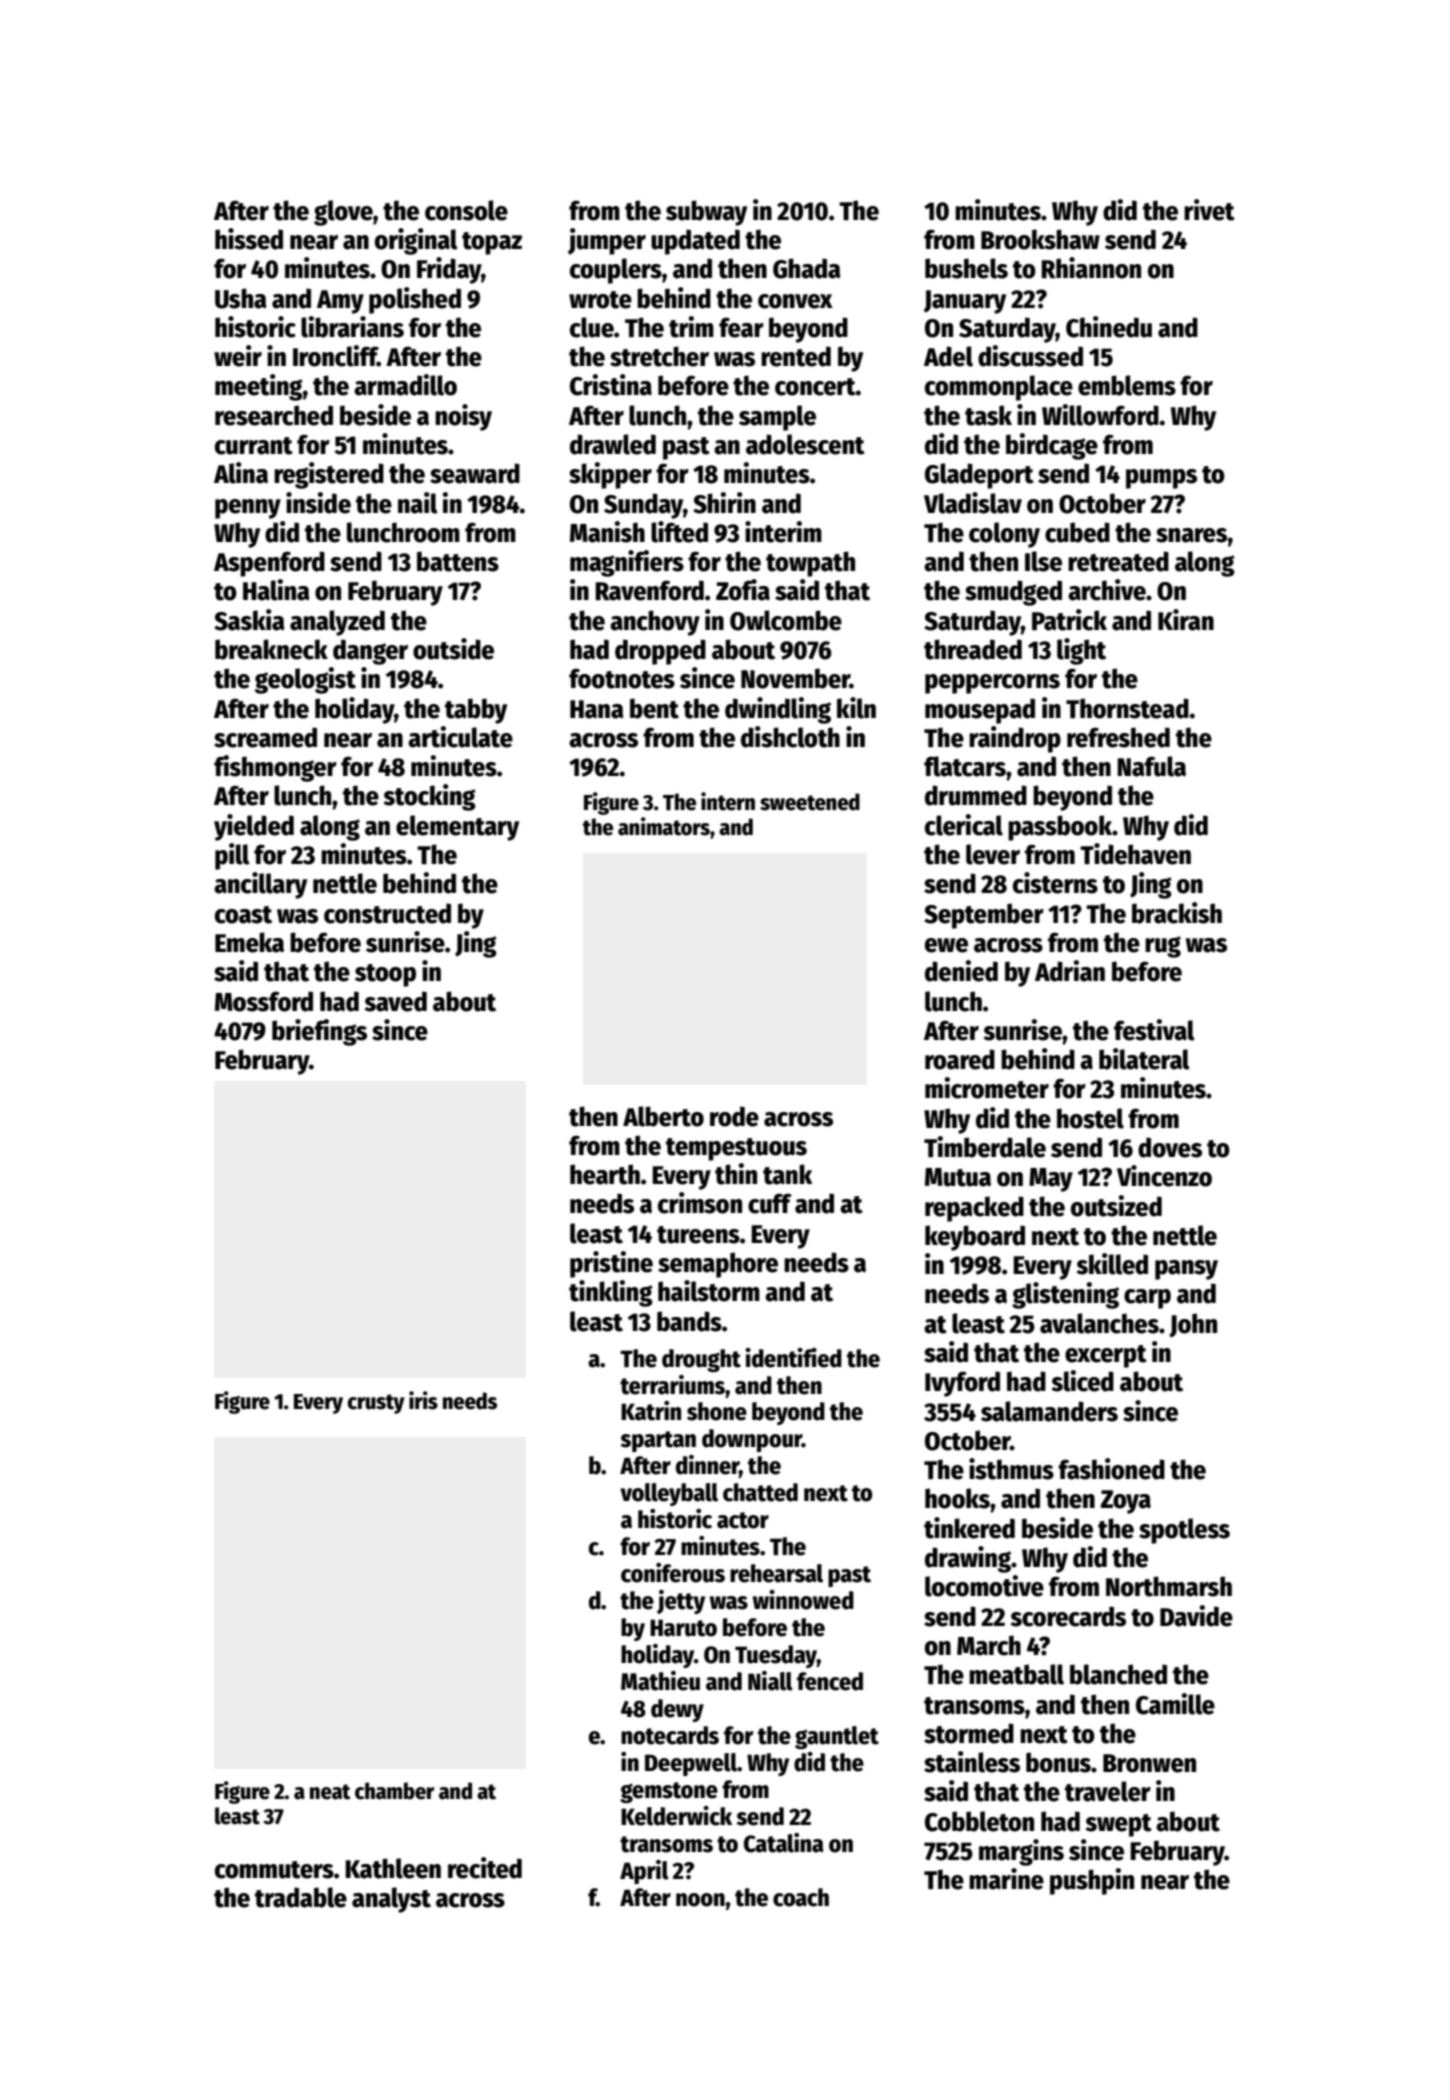 The height and width of the page is (2100, 1450). Describe the element at coordinates (265, 737) in the page. I see `screamed` at that location.
